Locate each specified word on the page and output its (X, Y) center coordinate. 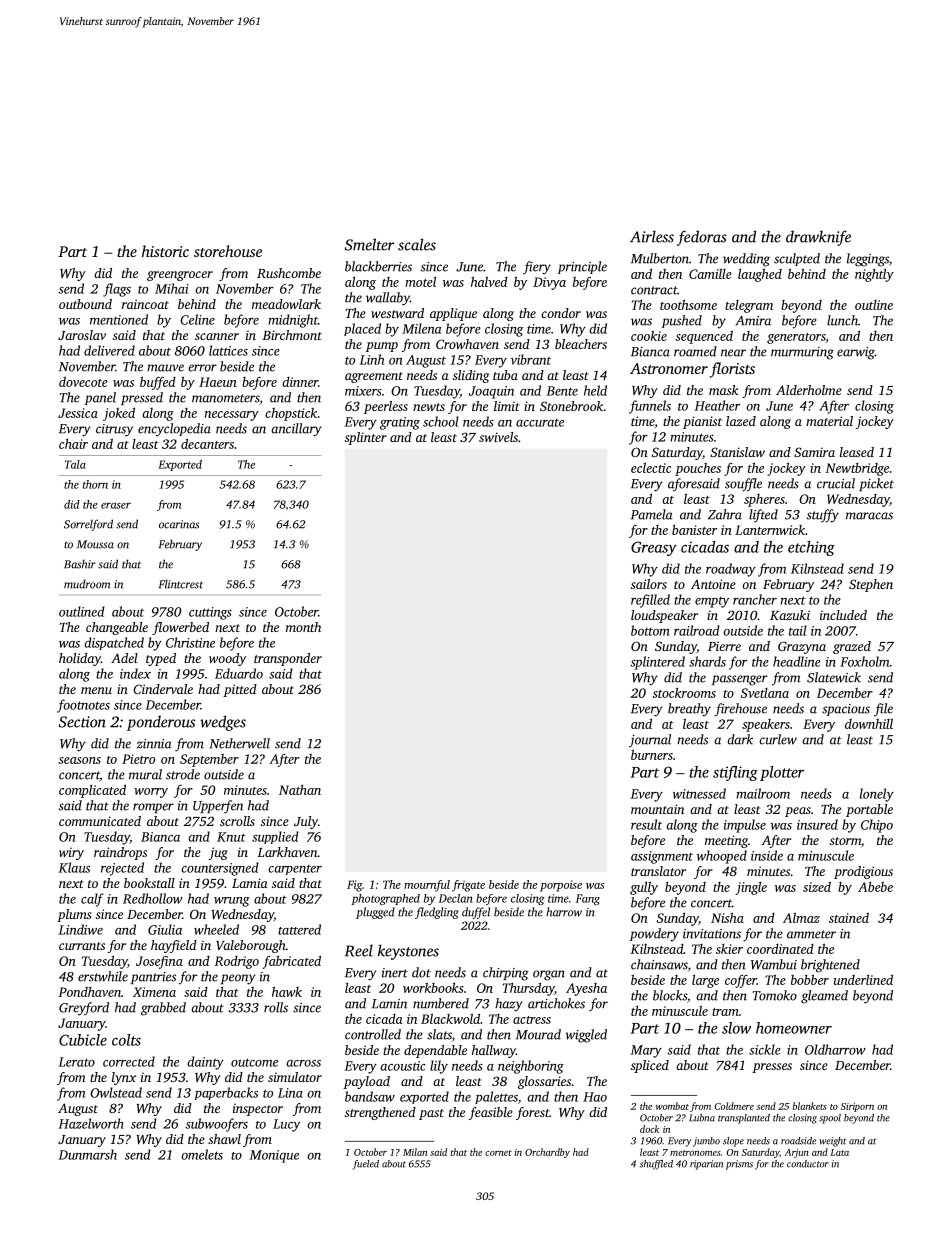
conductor (808, 1164)
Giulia (165, 929)
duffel (476, 913)
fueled (366, 1165)
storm (845, 841)
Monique (274, 1156)
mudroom (87, 584)
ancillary (296, 430)
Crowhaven (467, 344)
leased (857, 452)
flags (117, 290)
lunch (842, 320)
